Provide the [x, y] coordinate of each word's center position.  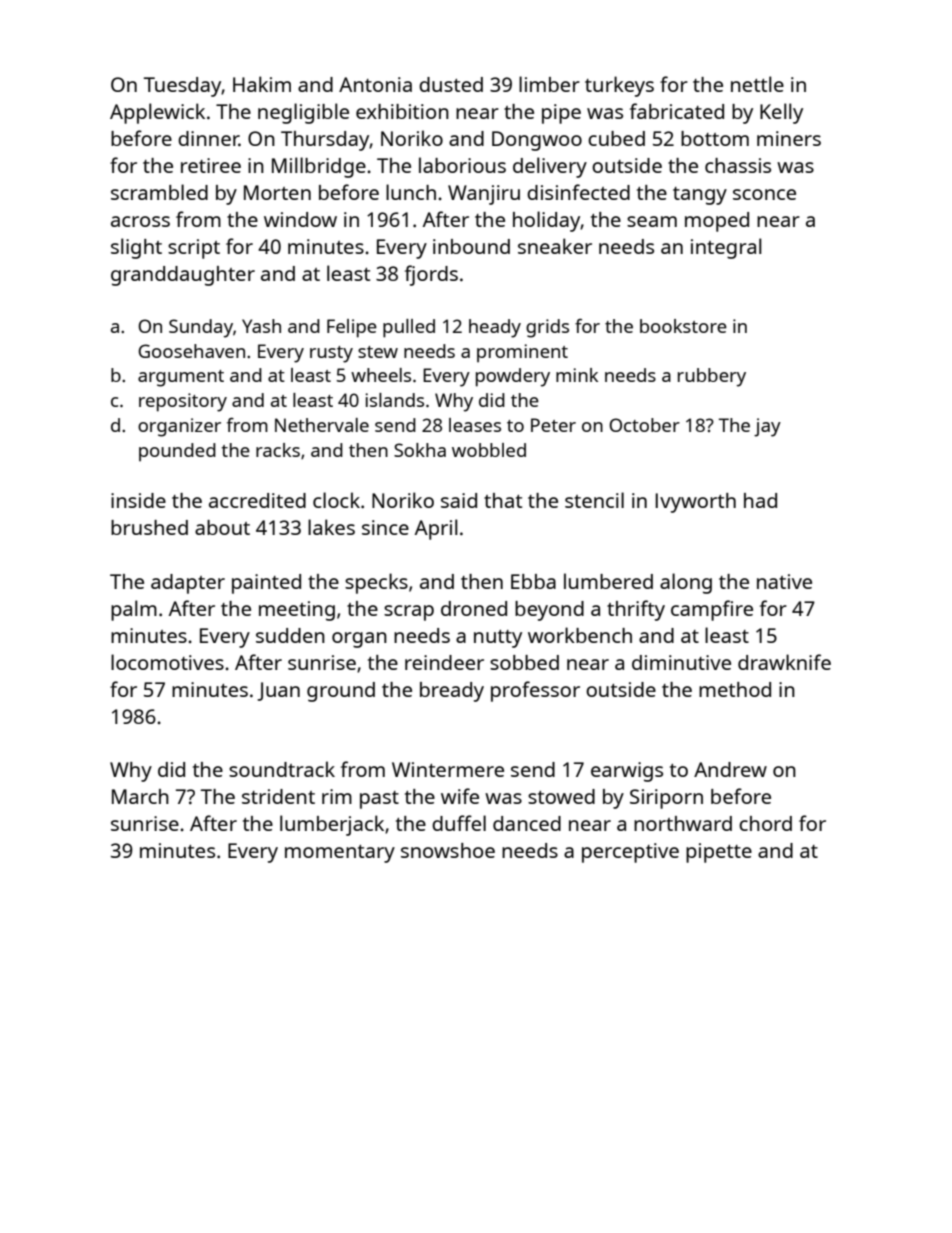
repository [183, 402]
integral [726, 248]
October [644, 425]
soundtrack [282, 769]
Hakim [262, 84]
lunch [411, 192]
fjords [431, 275]
